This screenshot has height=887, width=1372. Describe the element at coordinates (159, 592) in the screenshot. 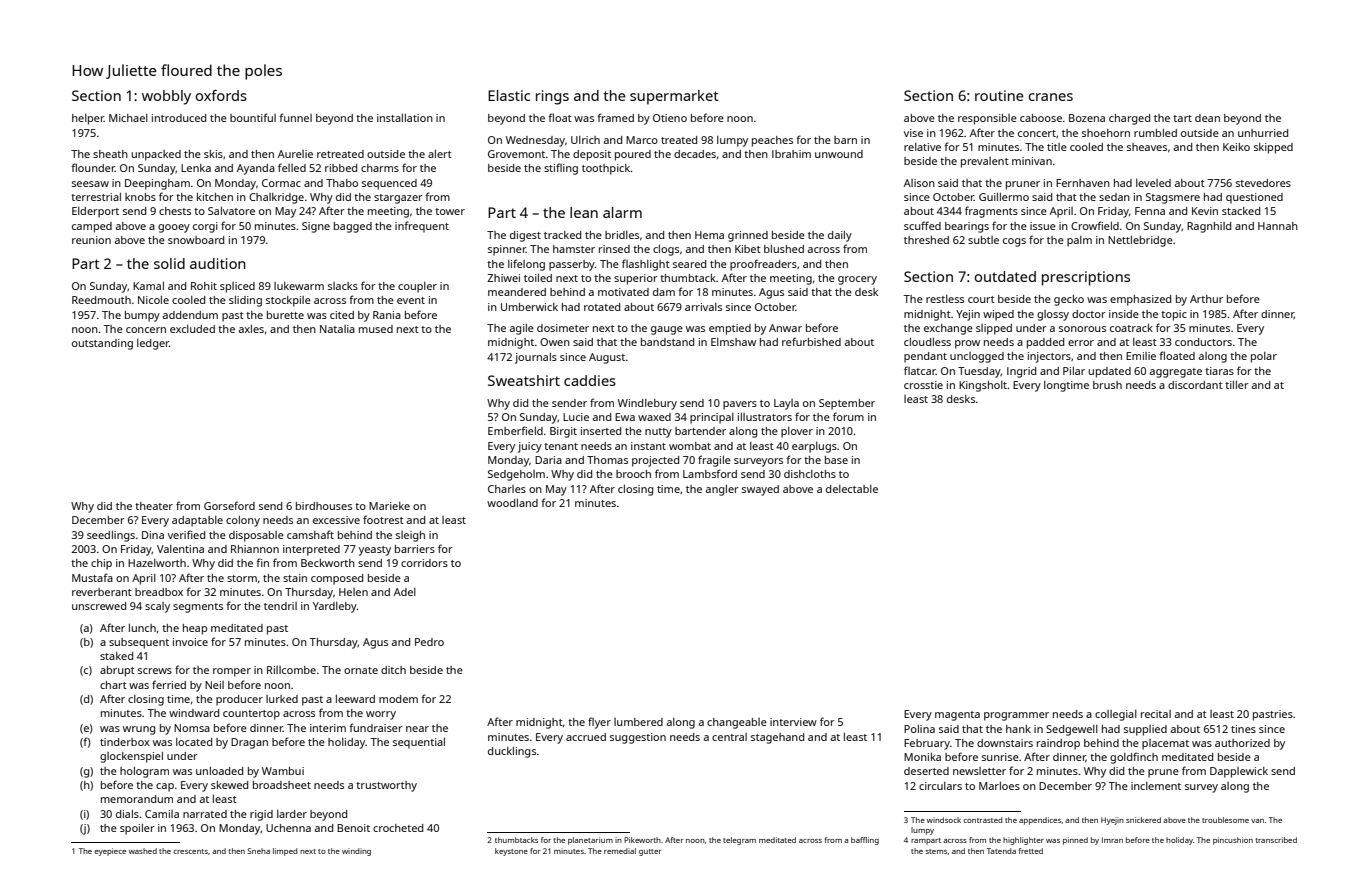

I see `breadbox` at that location.
